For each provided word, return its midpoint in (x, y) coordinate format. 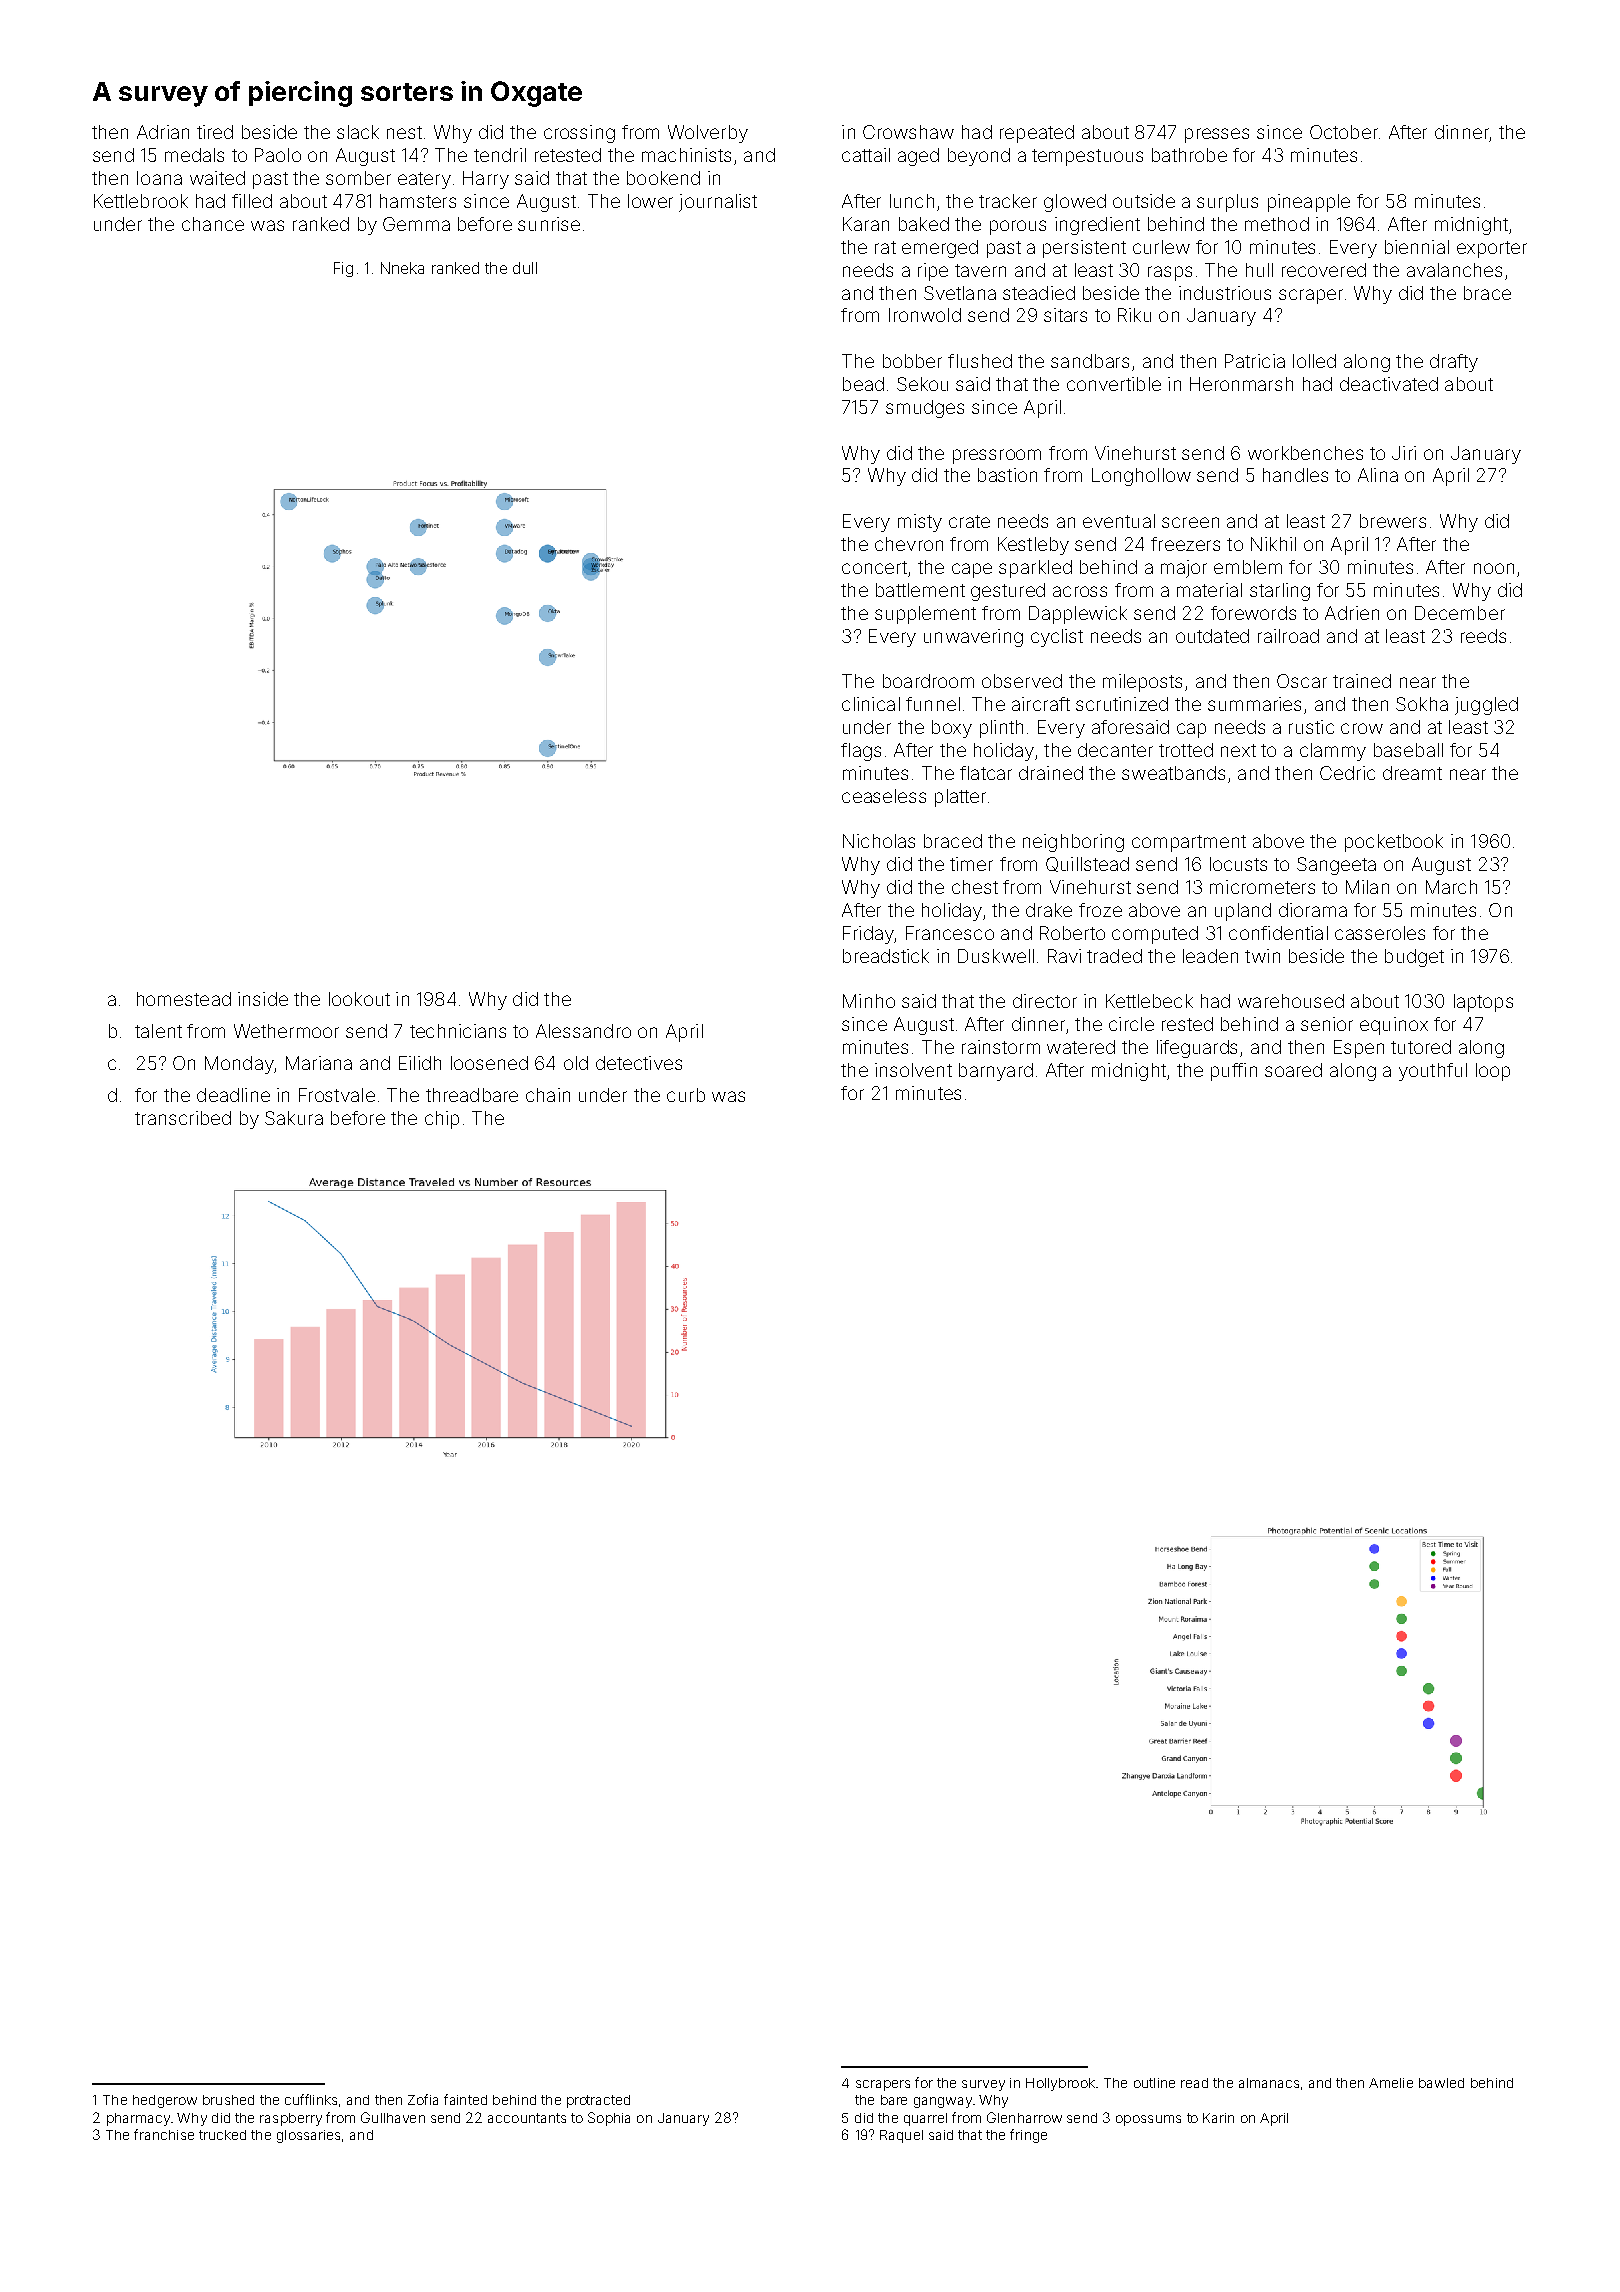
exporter (1492, 249)
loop (1493, 1072)
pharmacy (138, 2119)
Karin (1218, 2118)
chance (213, 224)
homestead (184, 999)
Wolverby (708, 134)
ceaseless (884, 796)
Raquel (901, 2136)
